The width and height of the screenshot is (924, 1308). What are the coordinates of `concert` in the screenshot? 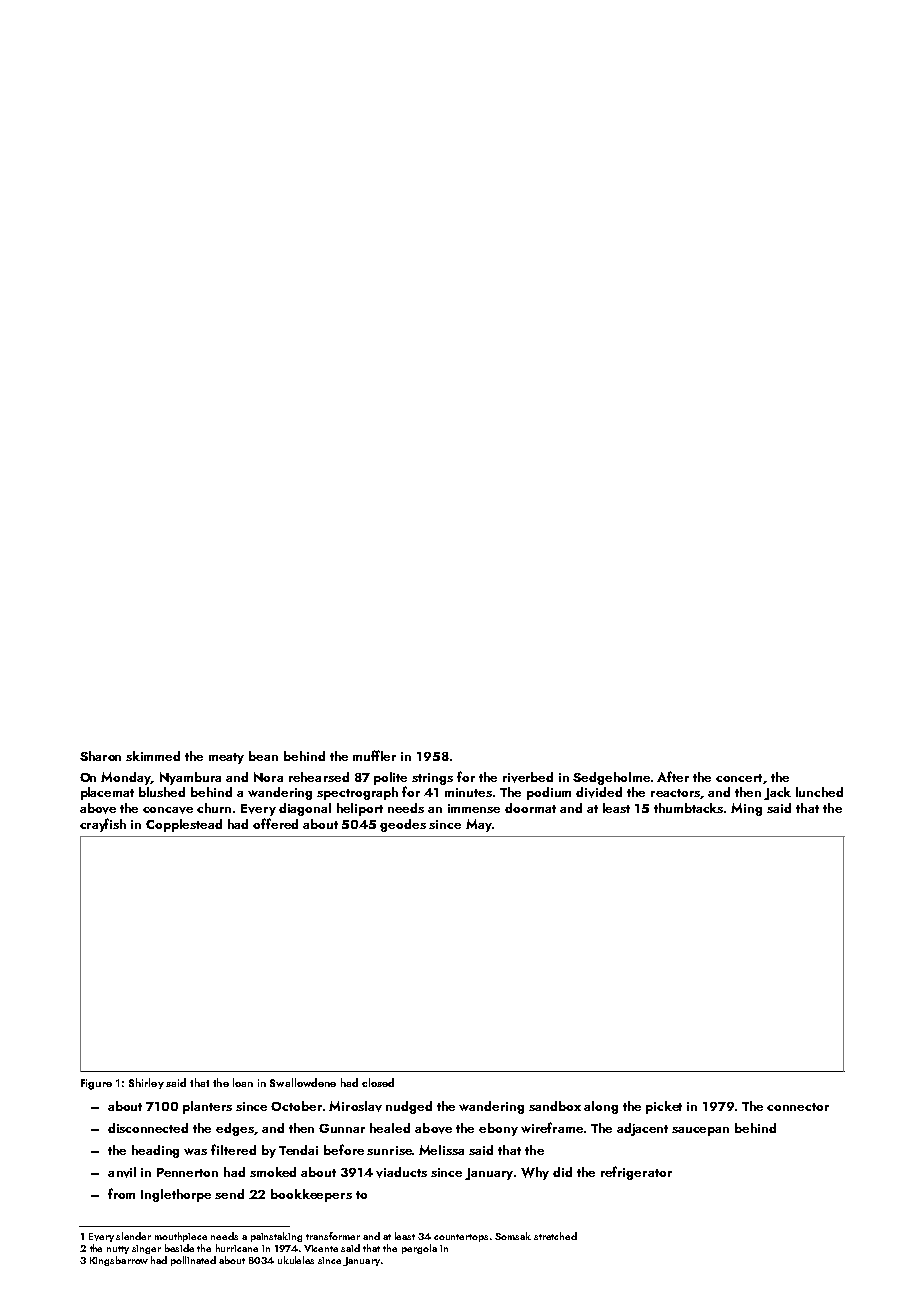 It's located at (739, 778).
